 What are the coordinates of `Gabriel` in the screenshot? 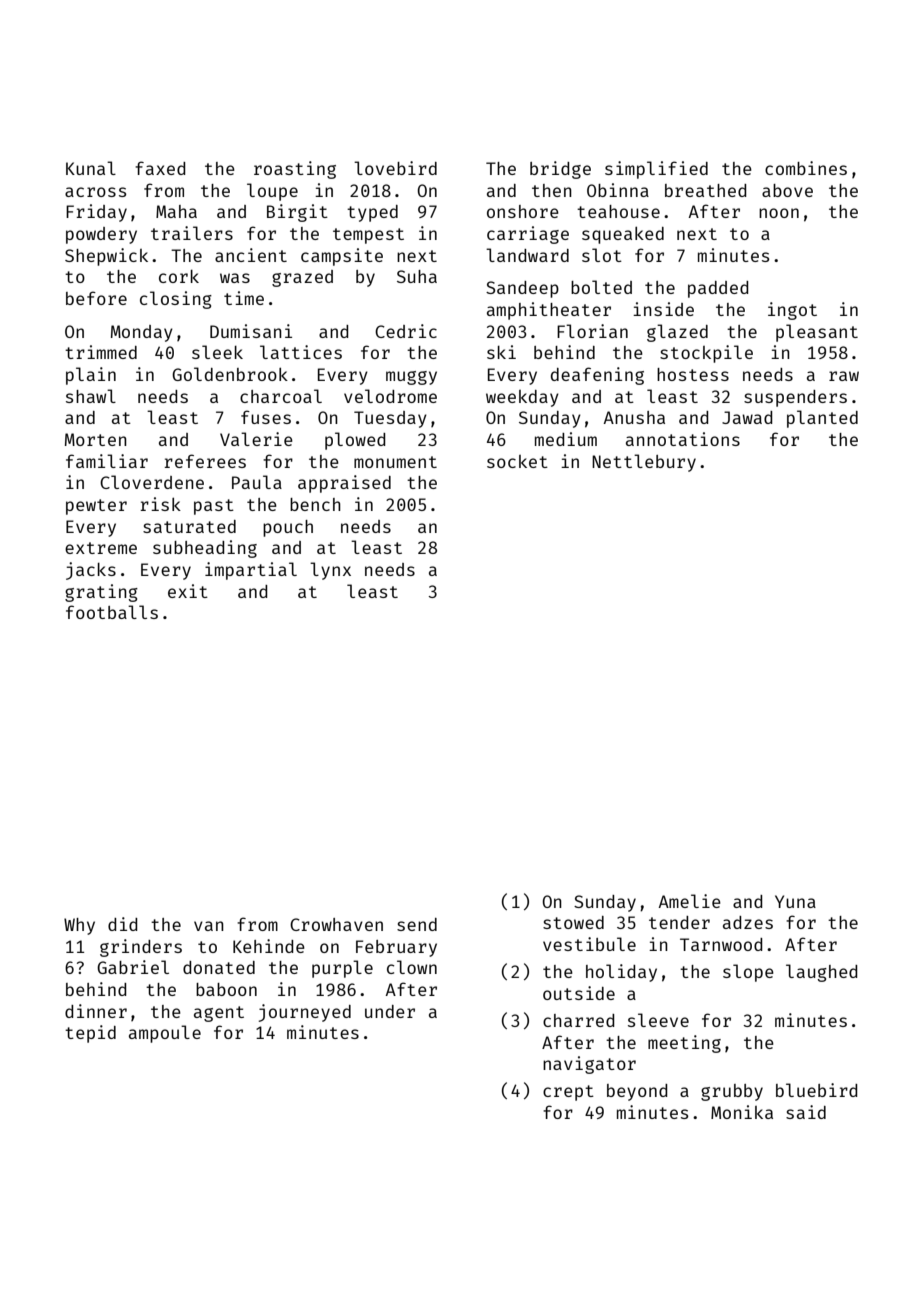 It's located at (133, 967).
